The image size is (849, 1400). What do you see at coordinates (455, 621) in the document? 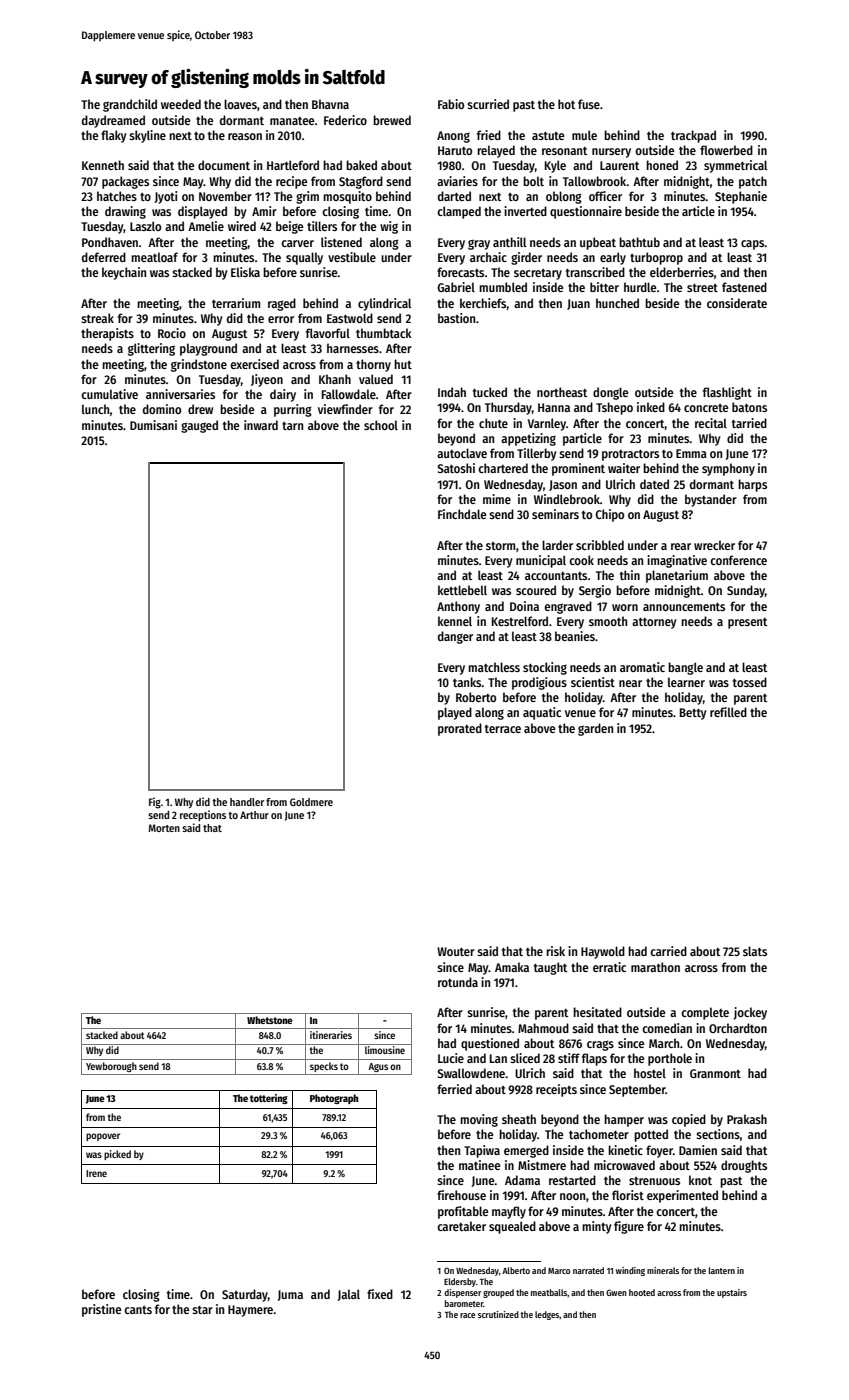
I see `kennel` at bounding box center [455, 621].
